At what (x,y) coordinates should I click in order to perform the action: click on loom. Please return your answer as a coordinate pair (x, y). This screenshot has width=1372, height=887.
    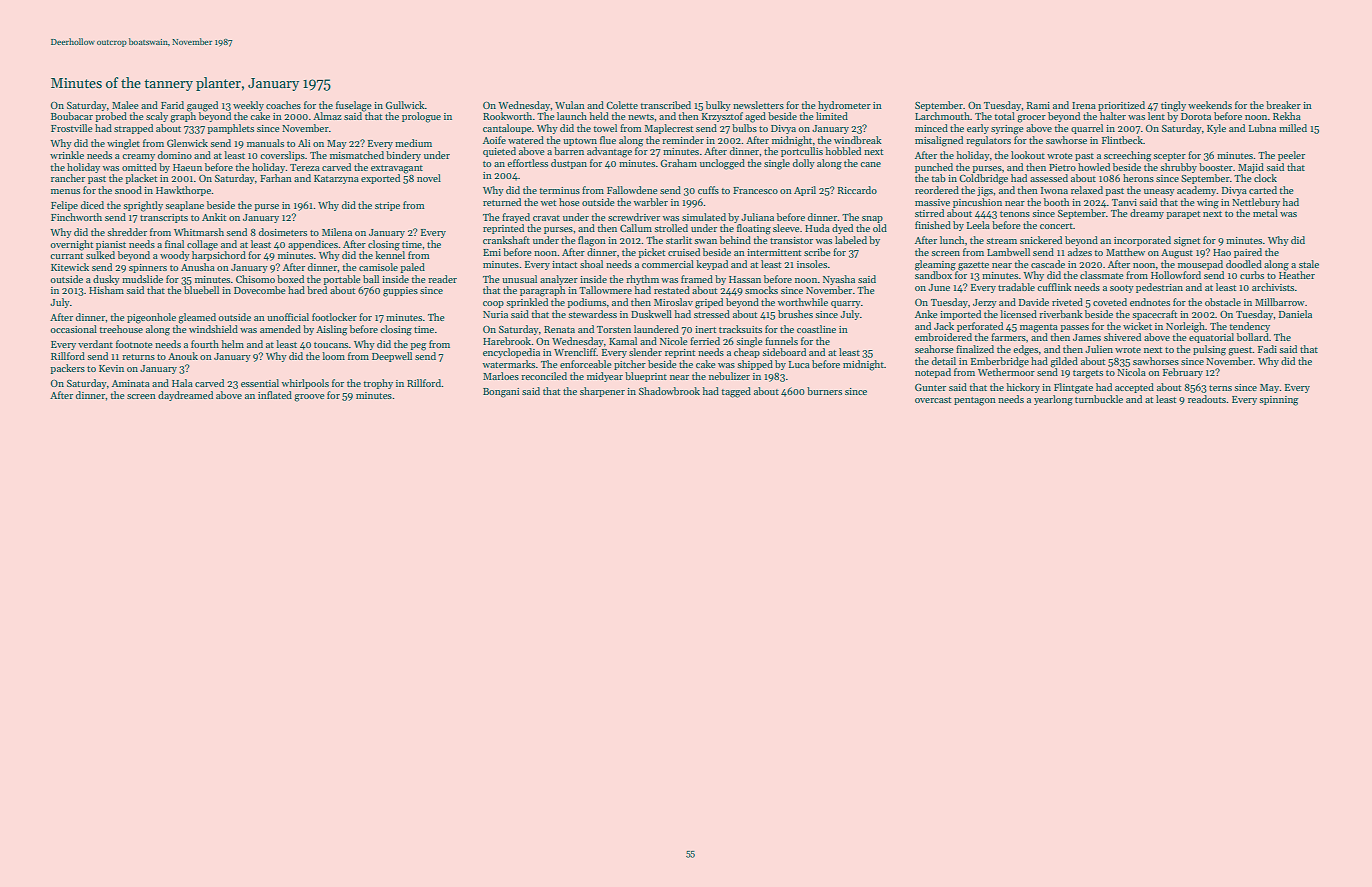
    Looking at the image, I should click on (333, 356).
